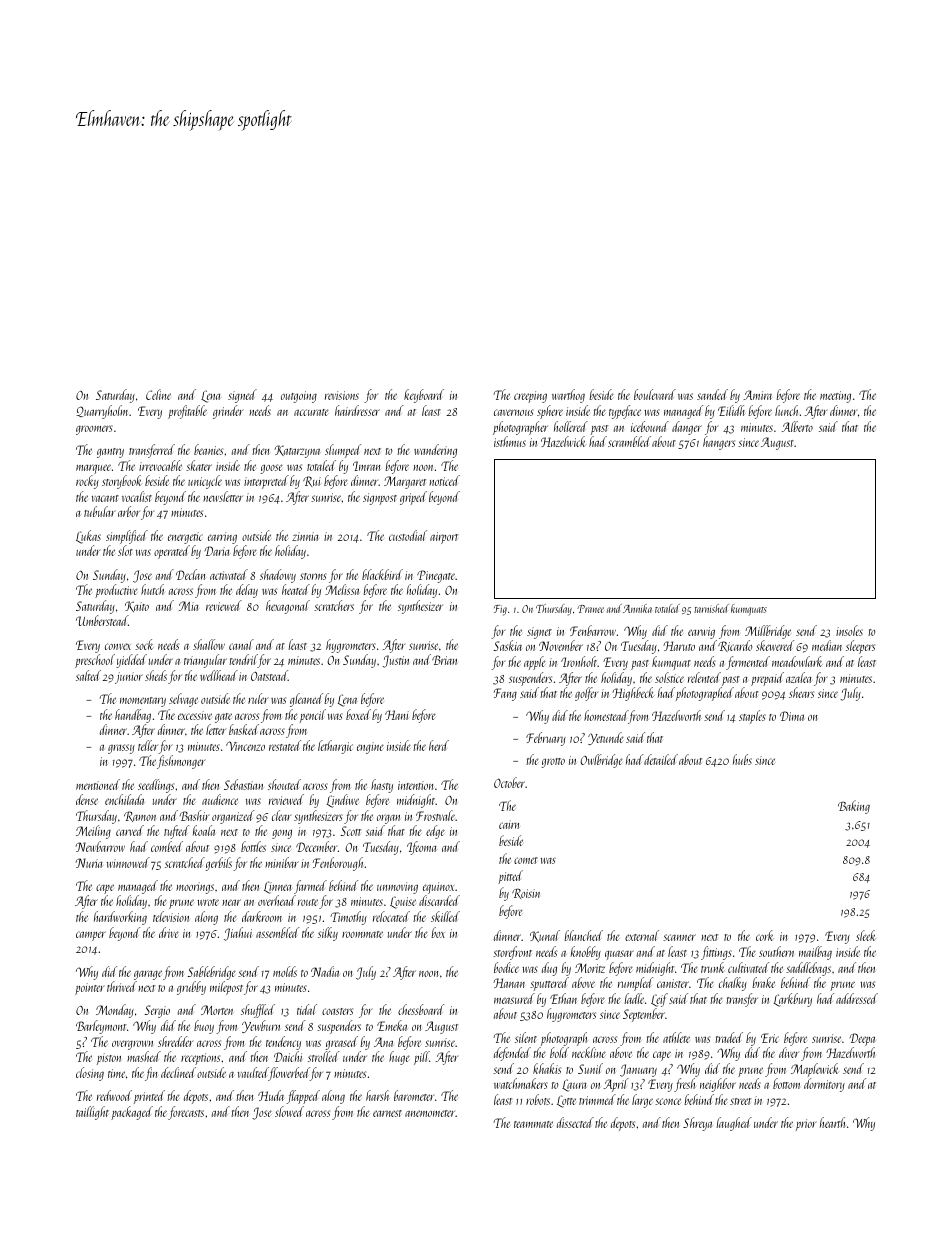 This screenshot has width=952, height=1233. I want to click on insoles, so click(849, 630).
